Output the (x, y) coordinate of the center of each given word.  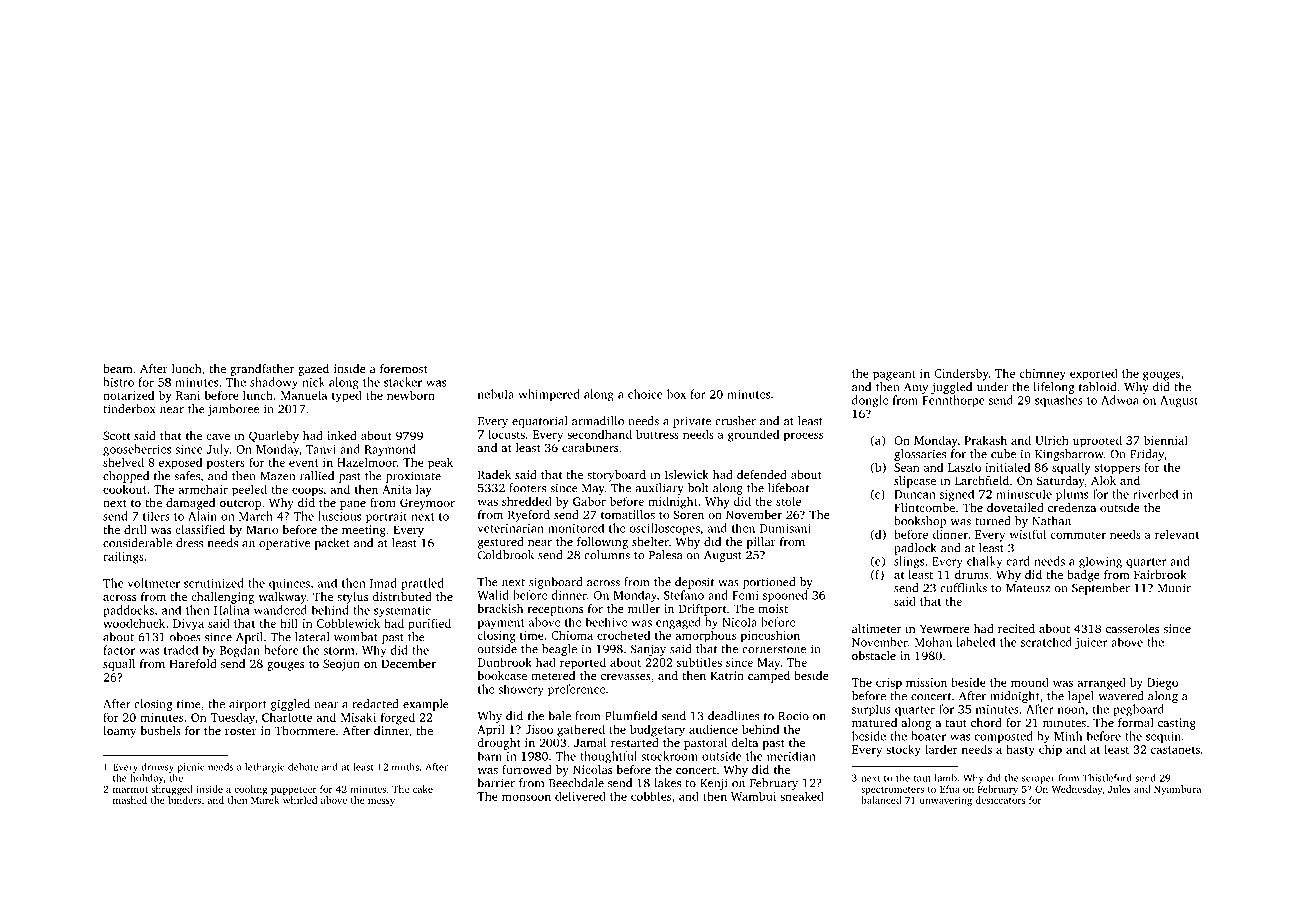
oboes (185, 637)
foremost (404, 368)
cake (423, 789)
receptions (555, 610)
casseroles (1132, 628)
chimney (1042, 374)
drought (499, 744)
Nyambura (1177, 790)
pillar (761, 543)
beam (118, 368)
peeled (249, 490)
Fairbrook (1160, 574)
